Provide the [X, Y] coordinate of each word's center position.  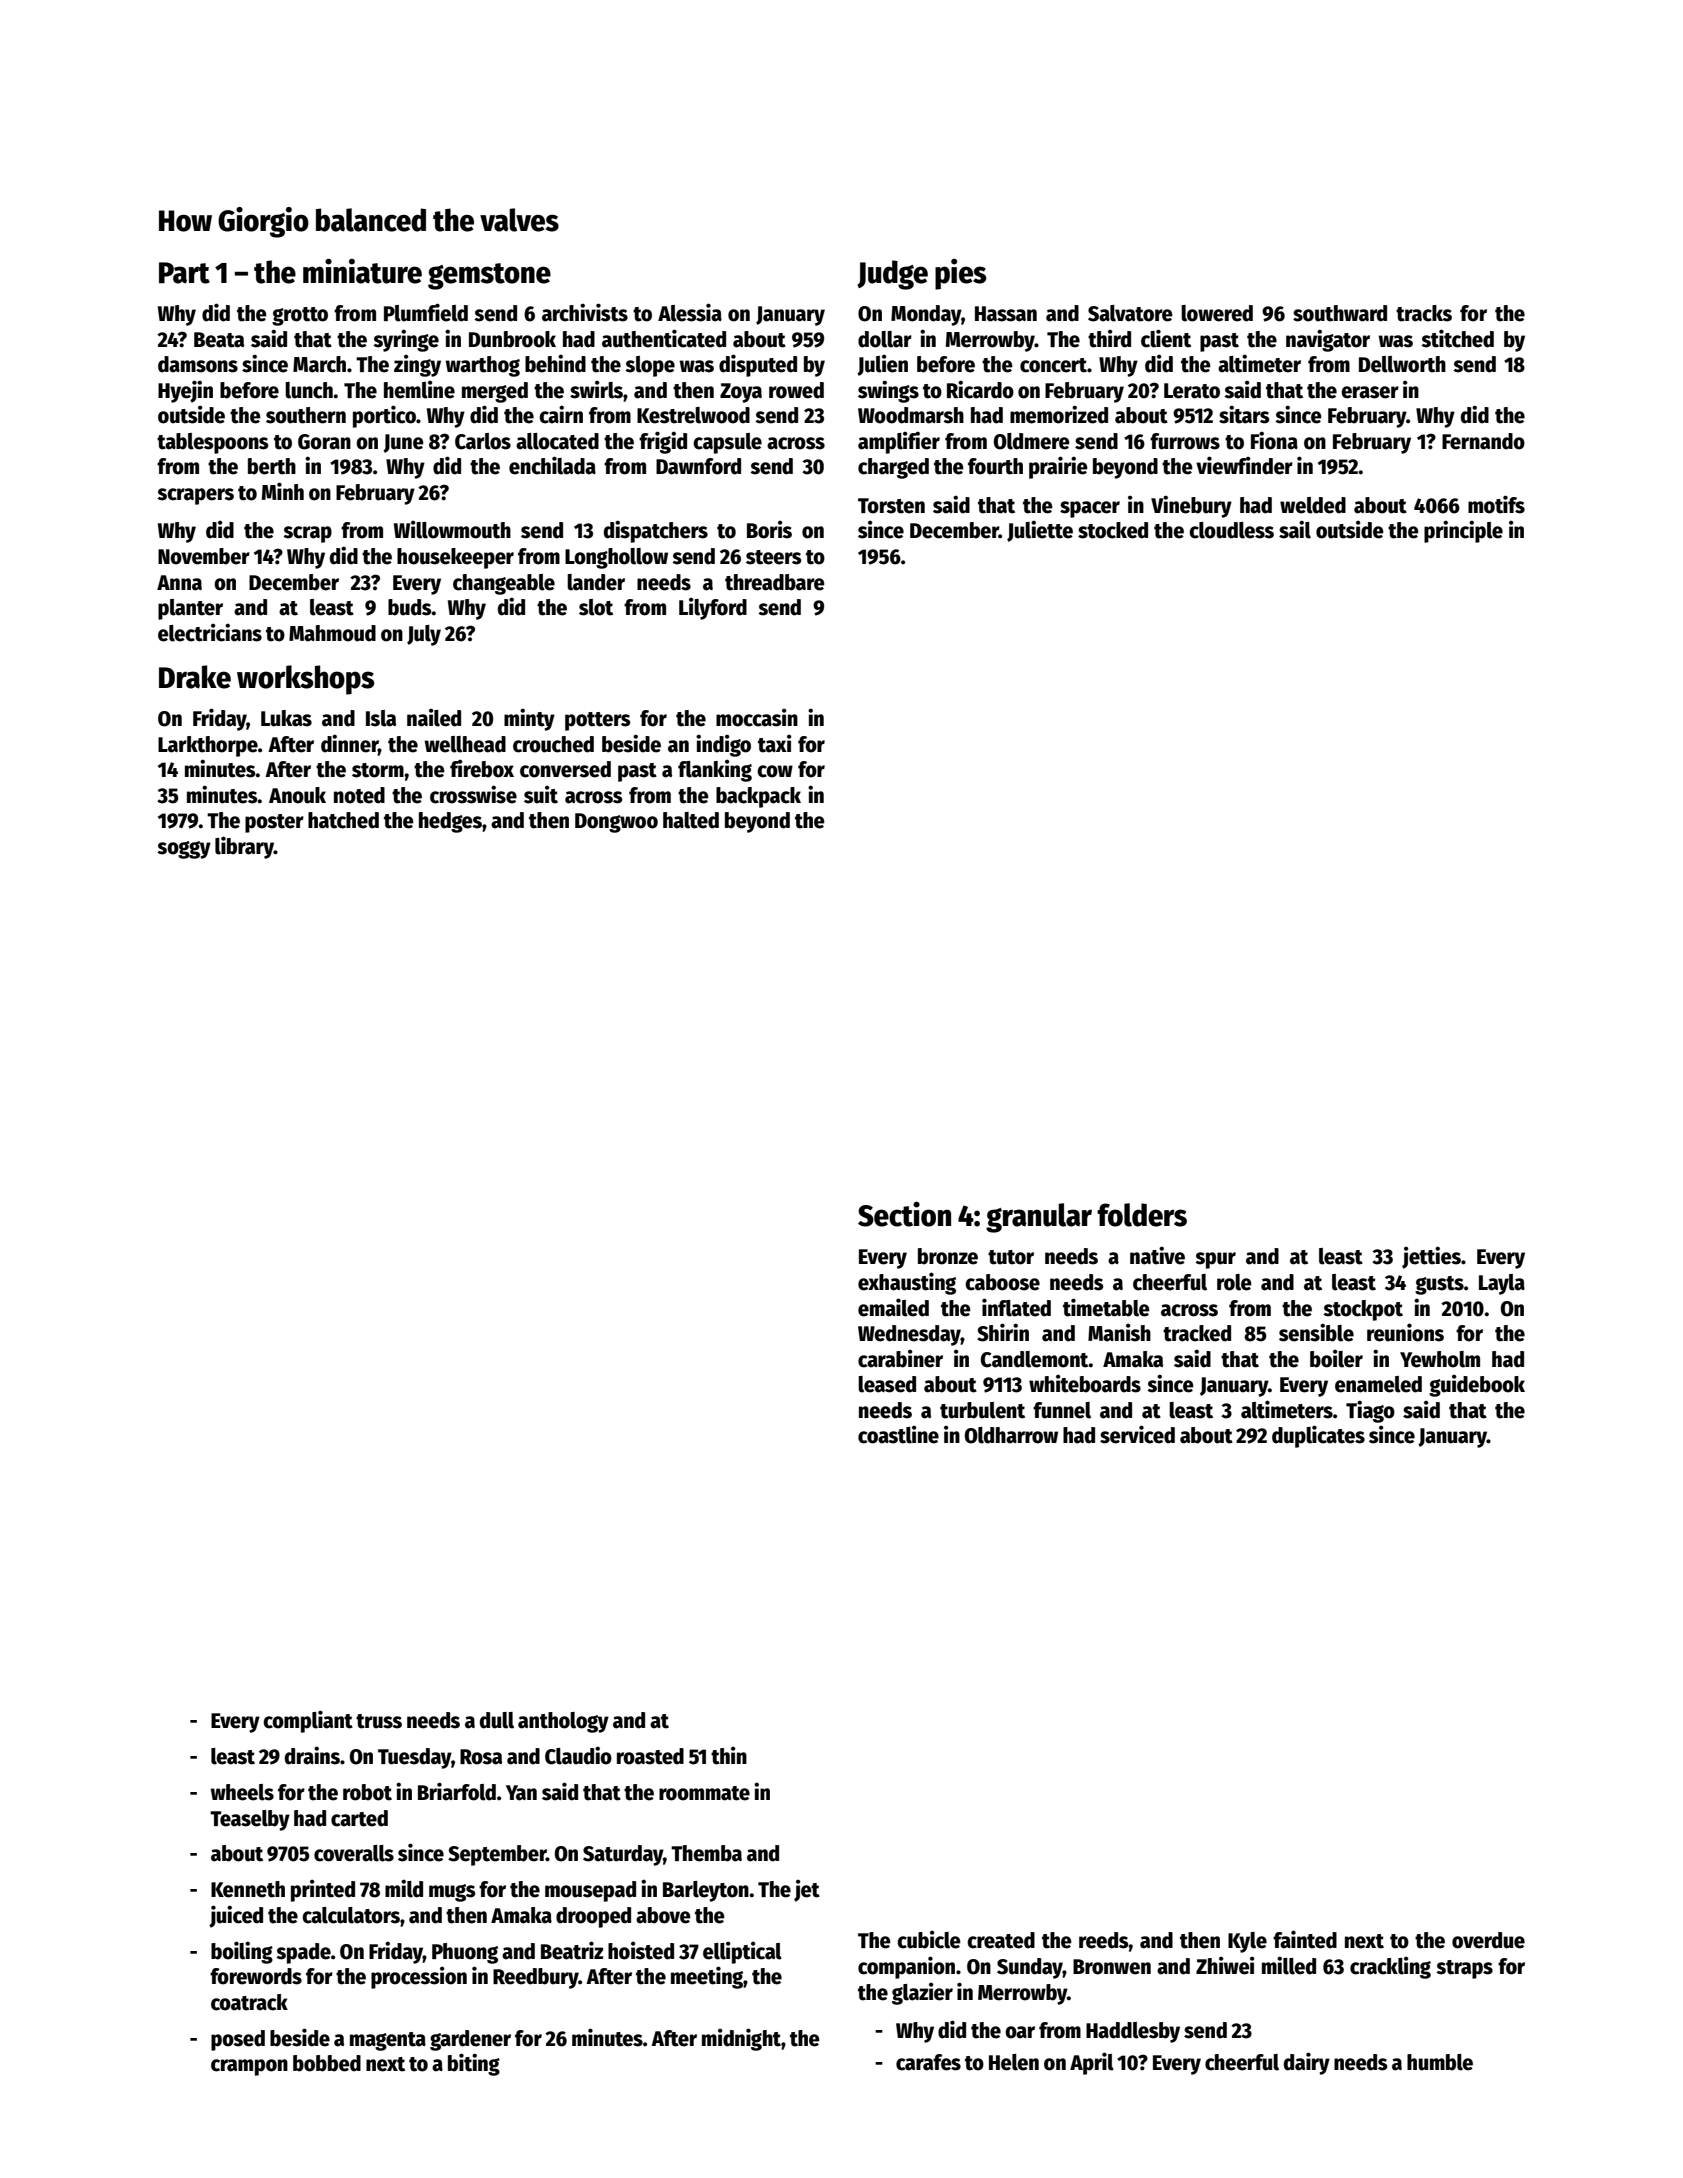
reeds [1104, 1940]
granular [1039, 1218]
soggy [184, 850]
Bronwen [1112, 1967]
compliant [308, 1721]
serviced [1137, 1434]
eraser [1370, 392]
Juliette [1040, 531]
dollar [885, 339]
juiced [236, 1916]
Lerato [1192, 391]
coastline [898, 1434]
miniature [362, 271]
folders [1142, 1215]
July [424, 635]
